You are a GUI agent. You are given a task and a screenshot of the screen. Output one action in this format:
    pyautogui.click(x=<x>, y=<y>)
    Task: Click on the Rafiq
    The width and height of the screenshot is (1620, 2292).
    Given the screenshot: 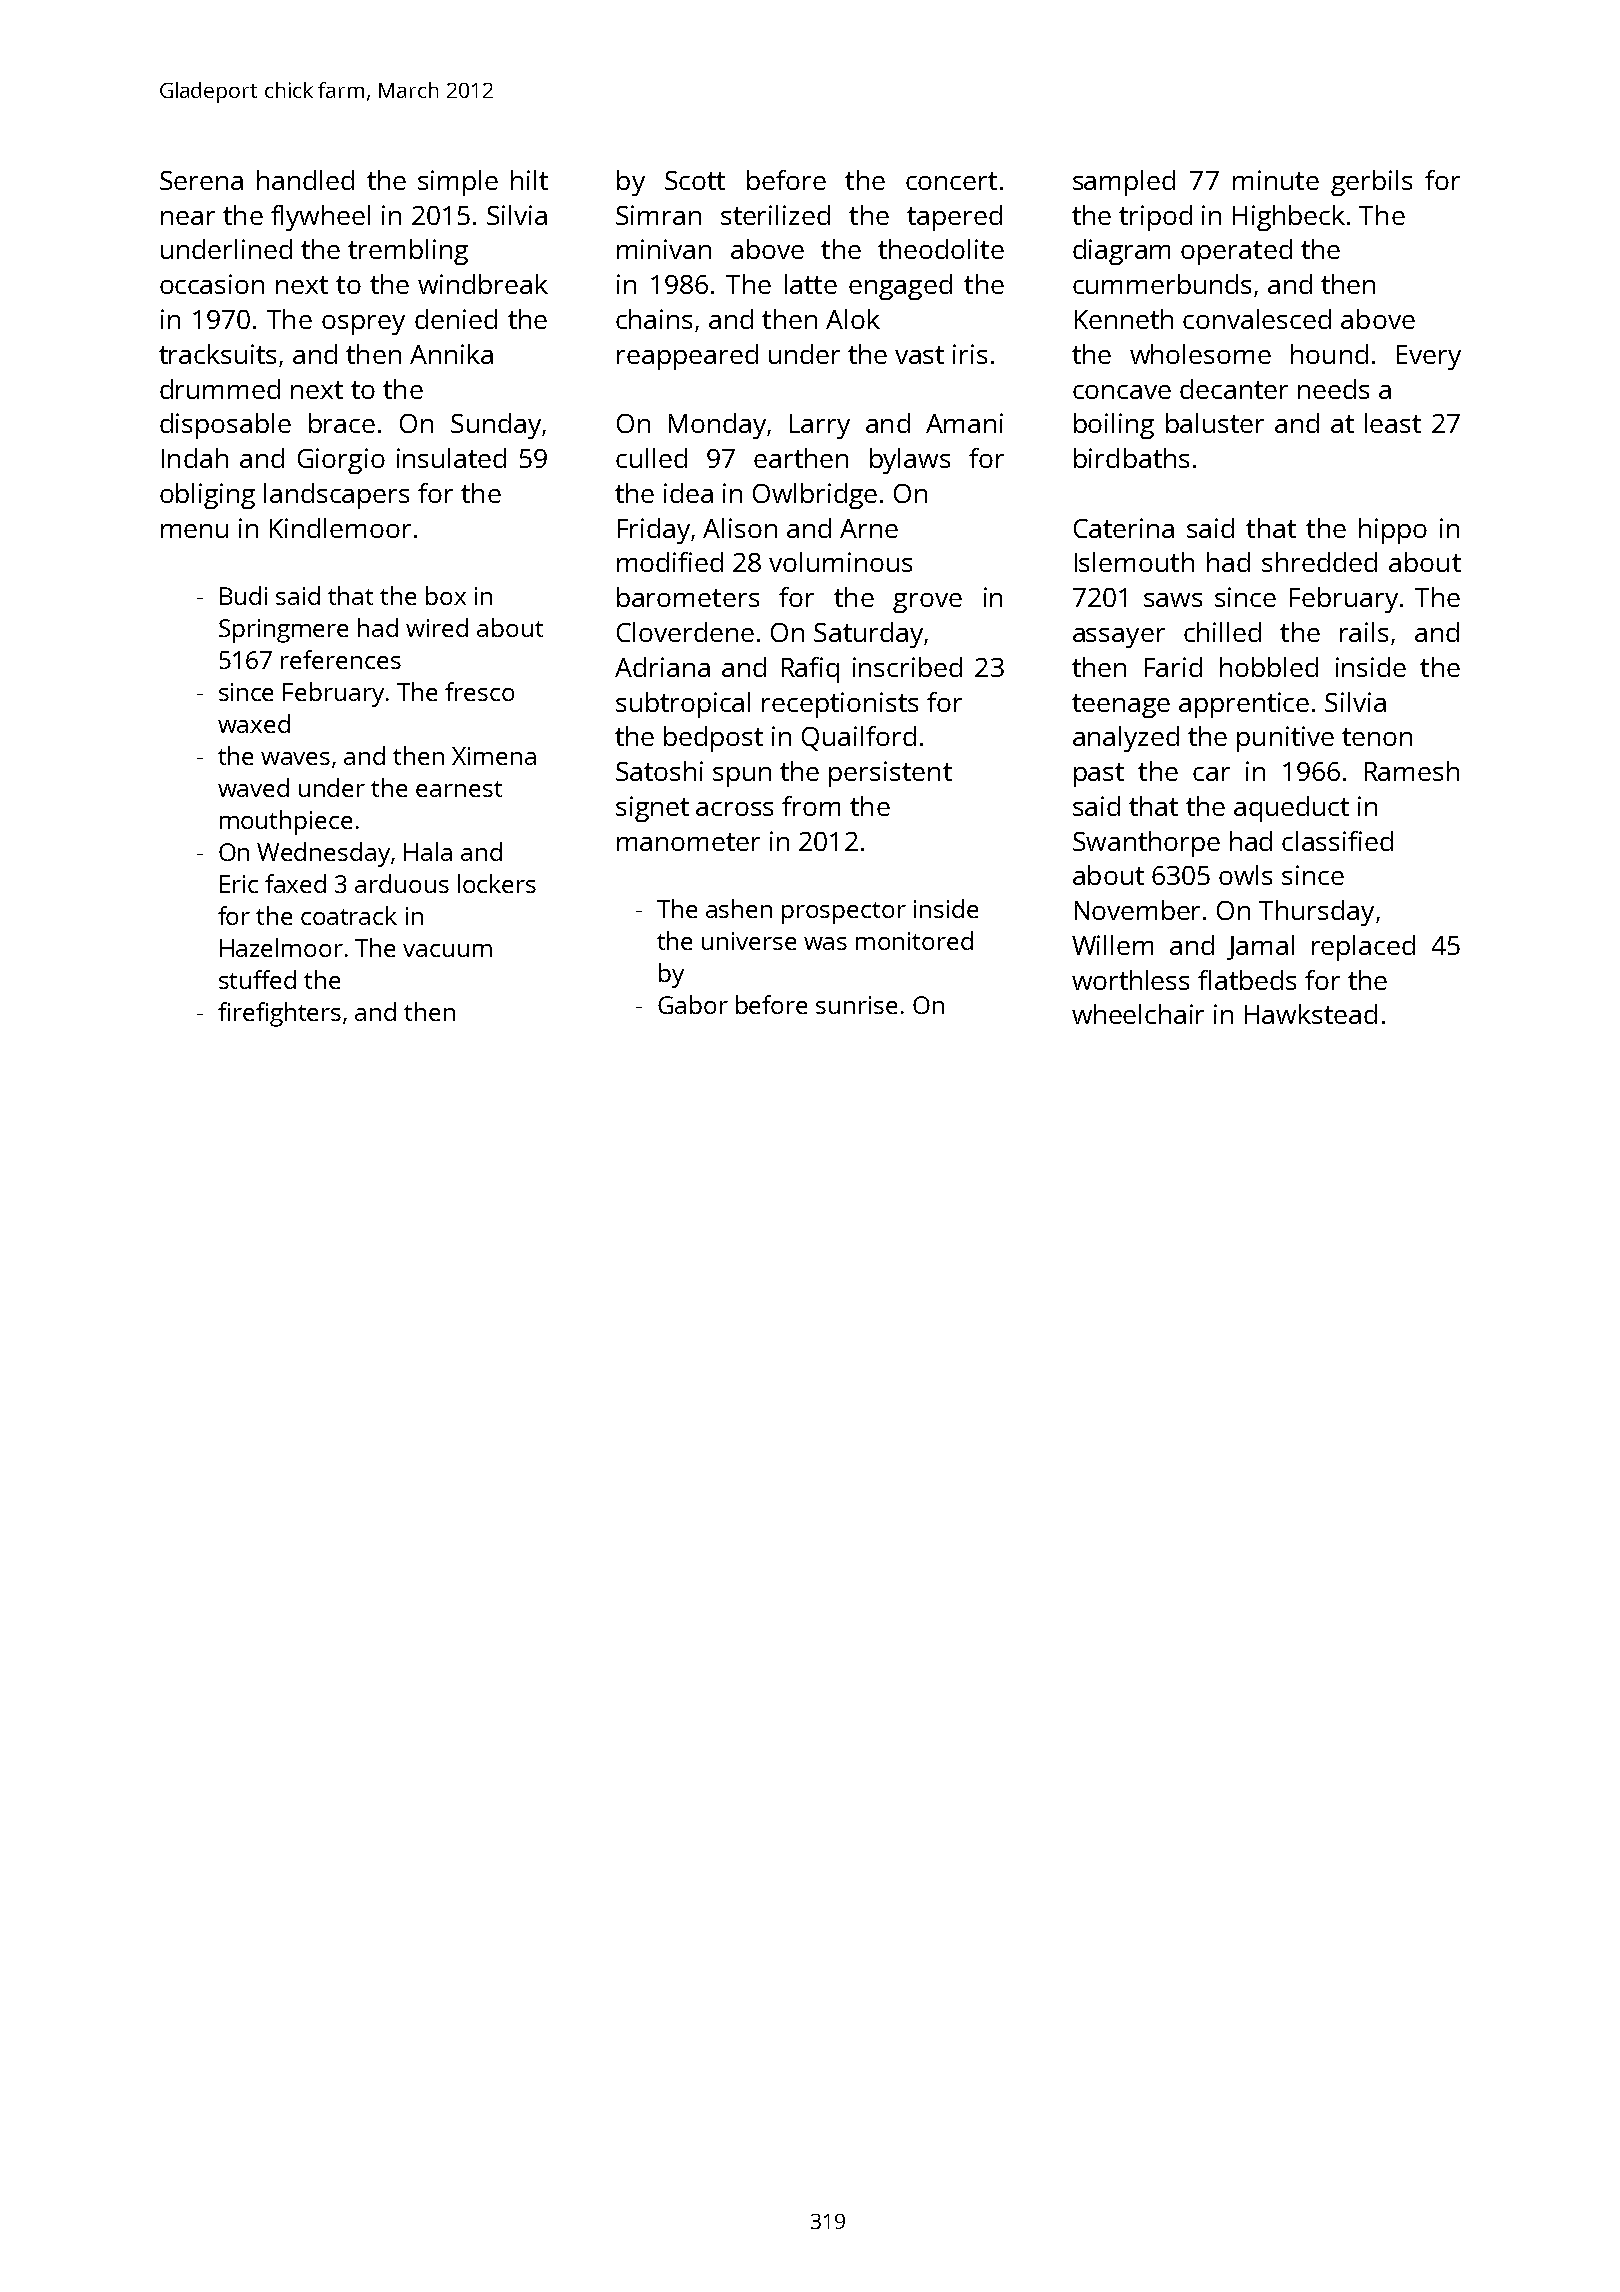 What is the action you would take?
    pyautogui.click(x=810, y=670)
